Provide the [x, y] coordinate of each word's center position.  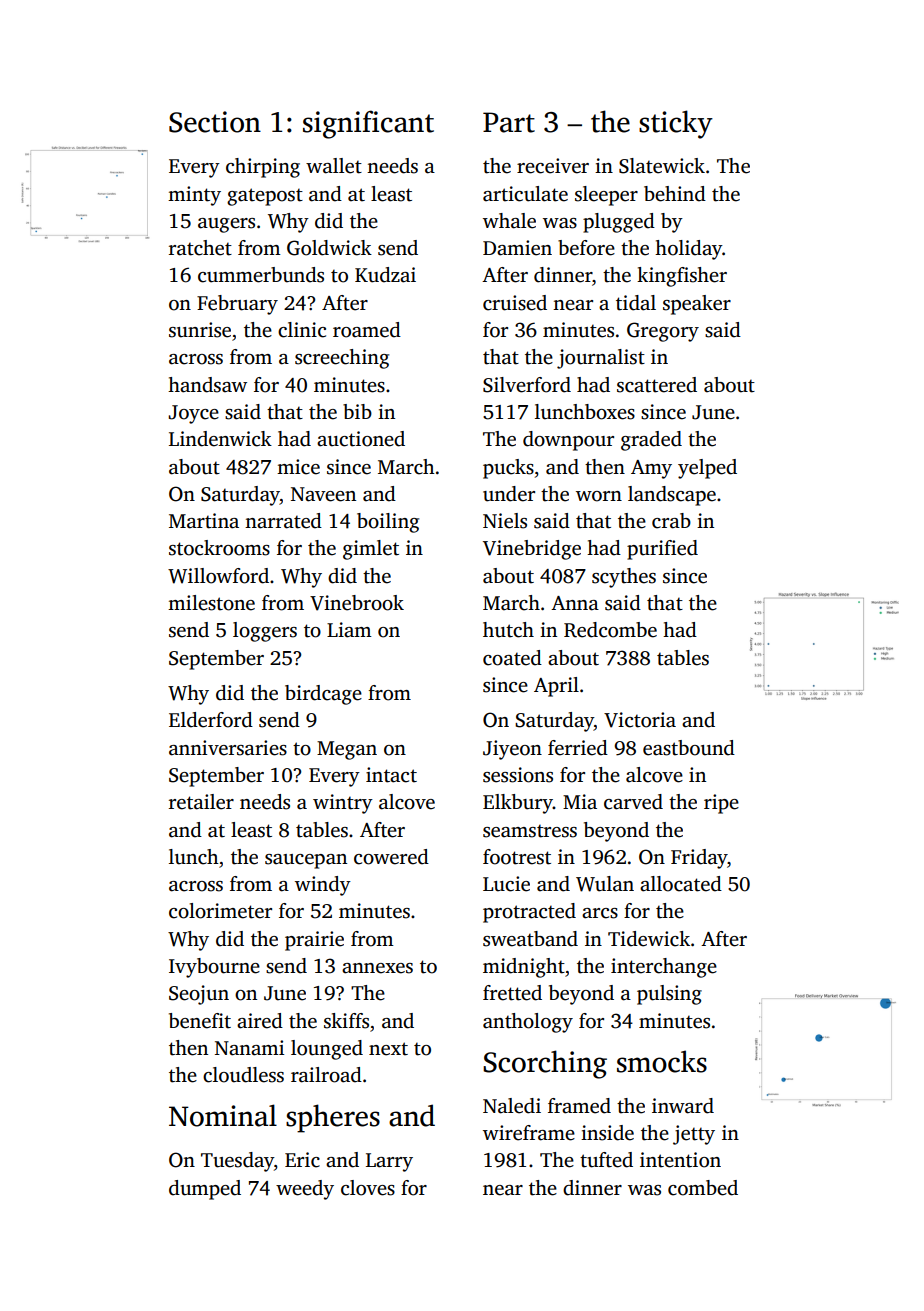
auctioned [361, 439]
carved [633, 802]
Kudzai [385, 275]
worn [599, 496]
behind [675, 194]
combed [703, 1188]
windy [323, 886]
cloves [368, 1188]
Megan [347, 750]
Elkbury [518, 804]
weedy [305, 1190]
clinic [302, 330]
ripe [721, 804]
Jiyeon [512, 750]
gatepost [265, 197]
